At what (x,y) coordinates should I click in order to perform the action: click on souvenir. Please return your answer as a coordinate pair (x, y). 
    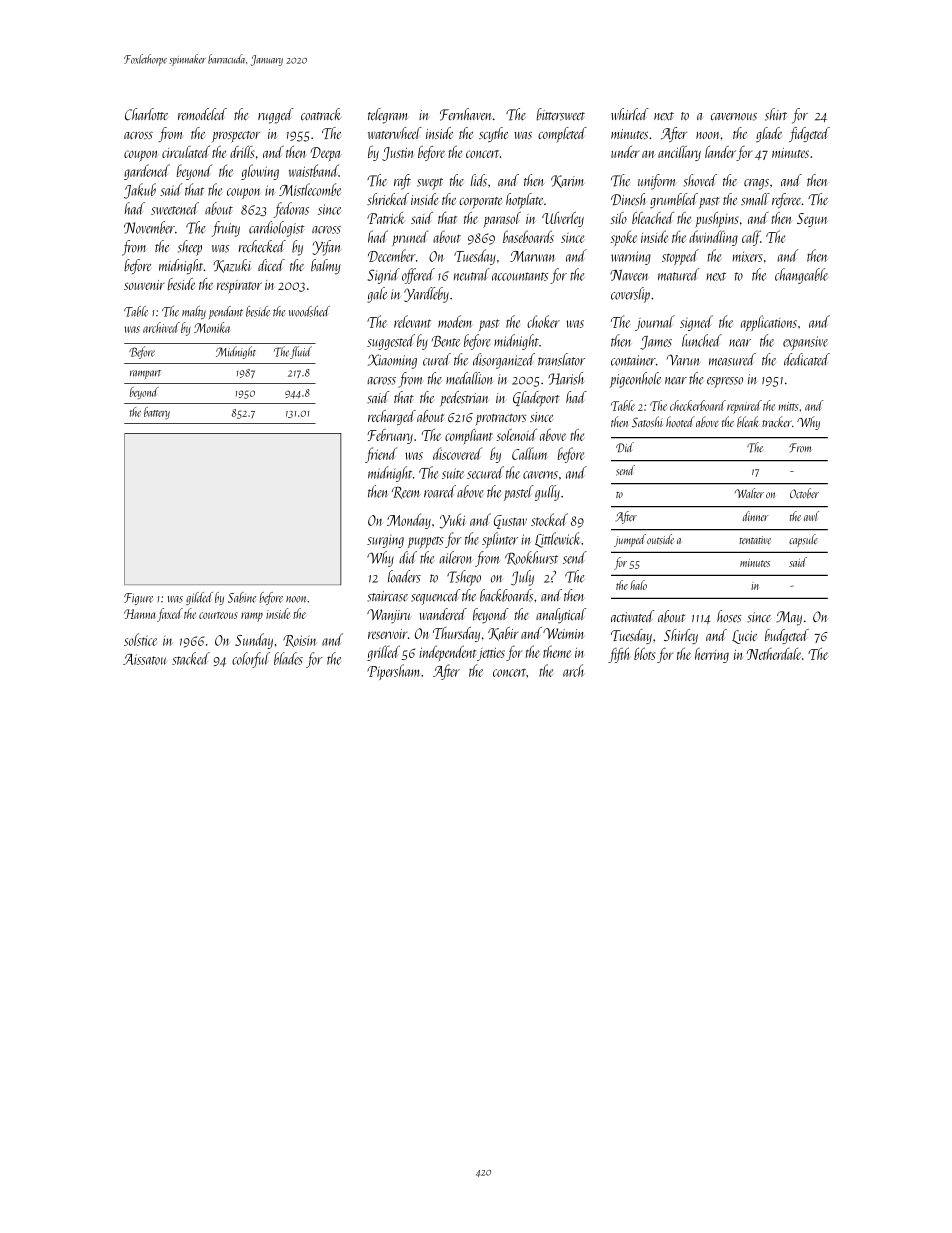
    Looking at the image, I should click on (144, 285).
